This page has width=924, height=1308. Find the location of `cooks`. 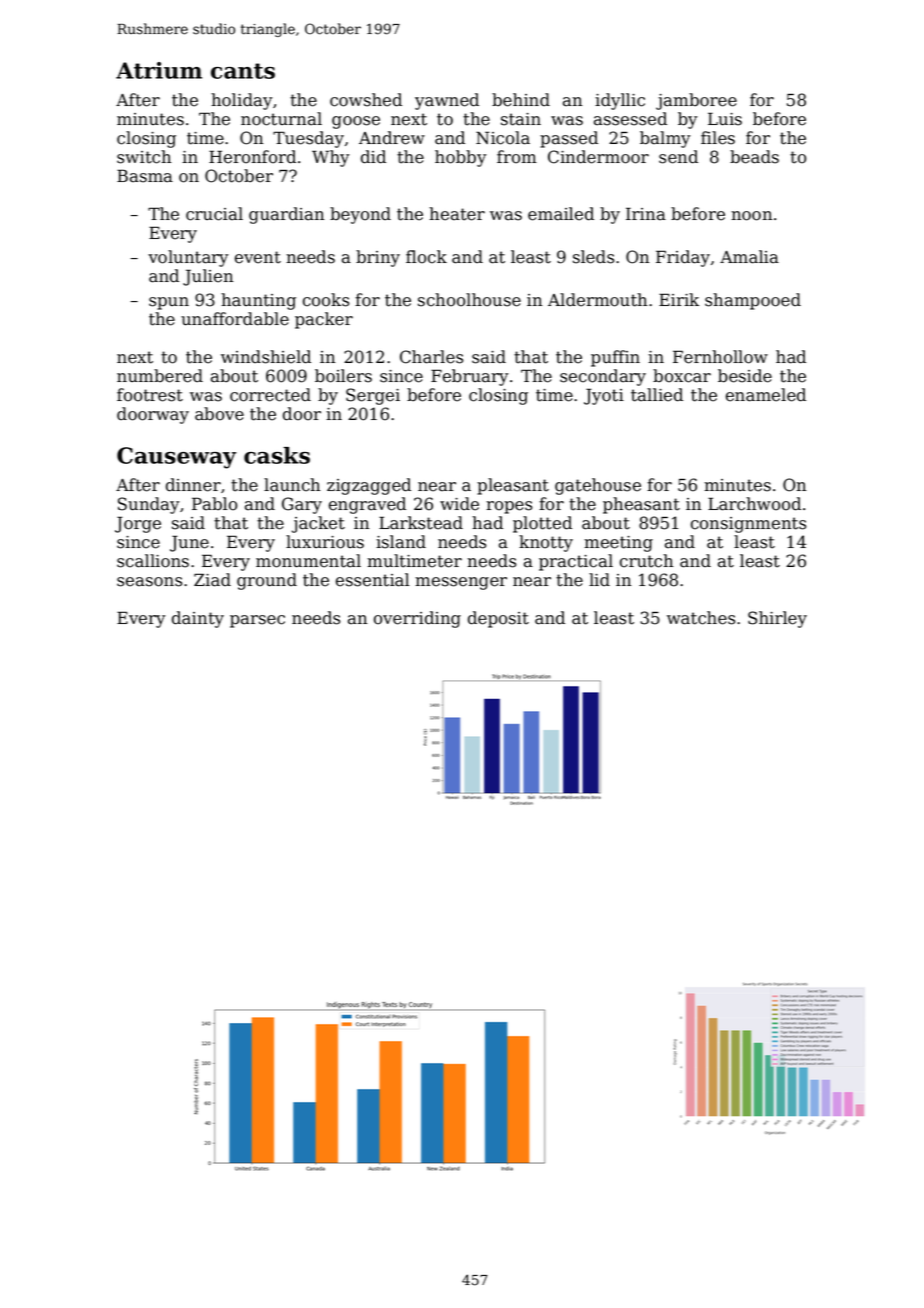

cooks is located at coordinates (326, 300).
